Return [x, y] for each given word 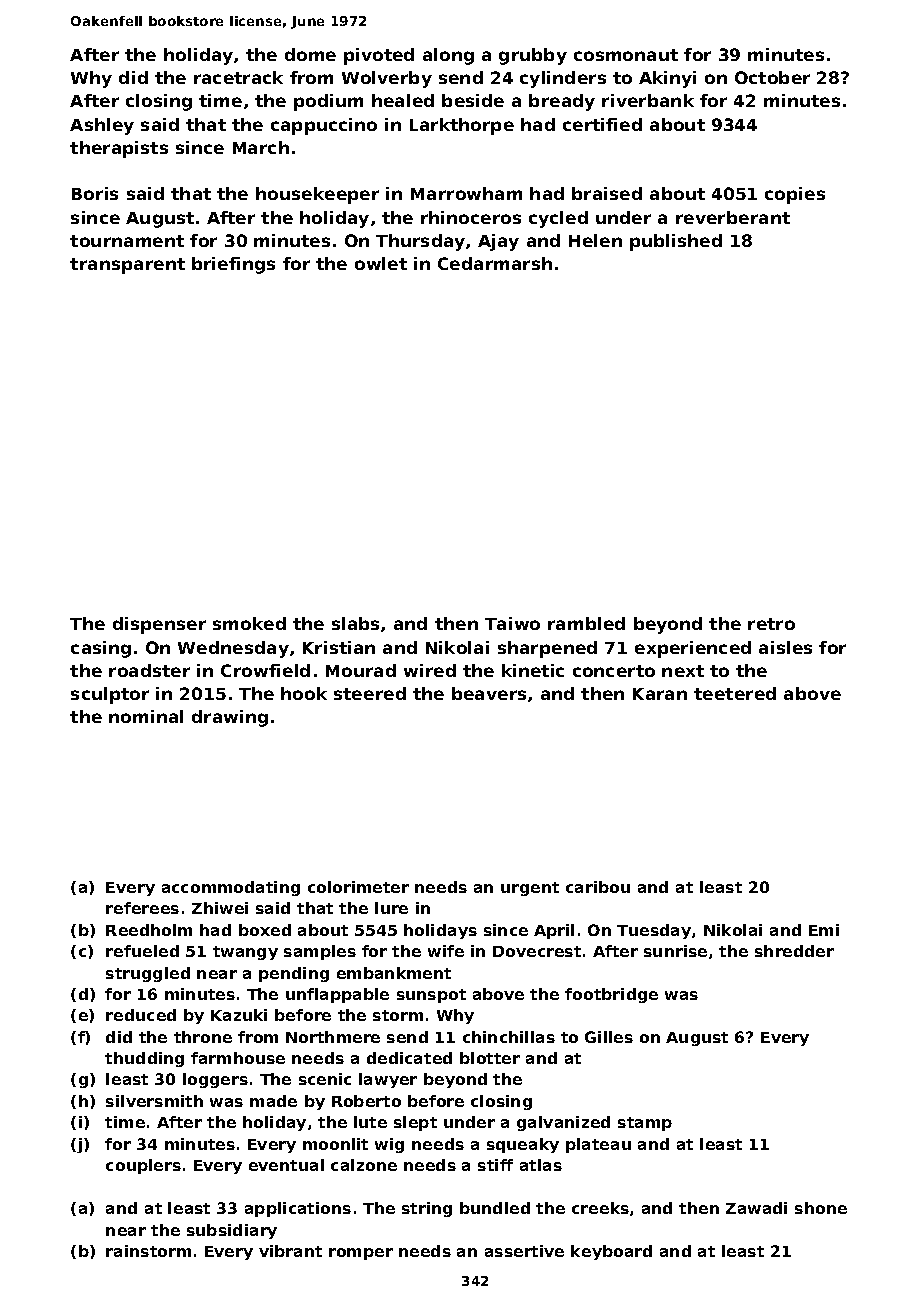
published [676, 242]
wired [430, 670]
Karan [660, 694]
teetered [735, 693]
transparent [127, 266]
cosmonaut [626, 55]
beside [473, 100]
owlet [381, 263]
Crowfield [265, 670]
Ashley [102, 126]
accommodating [231, 888]
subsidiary [232, 1231]
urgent [530, 889]
